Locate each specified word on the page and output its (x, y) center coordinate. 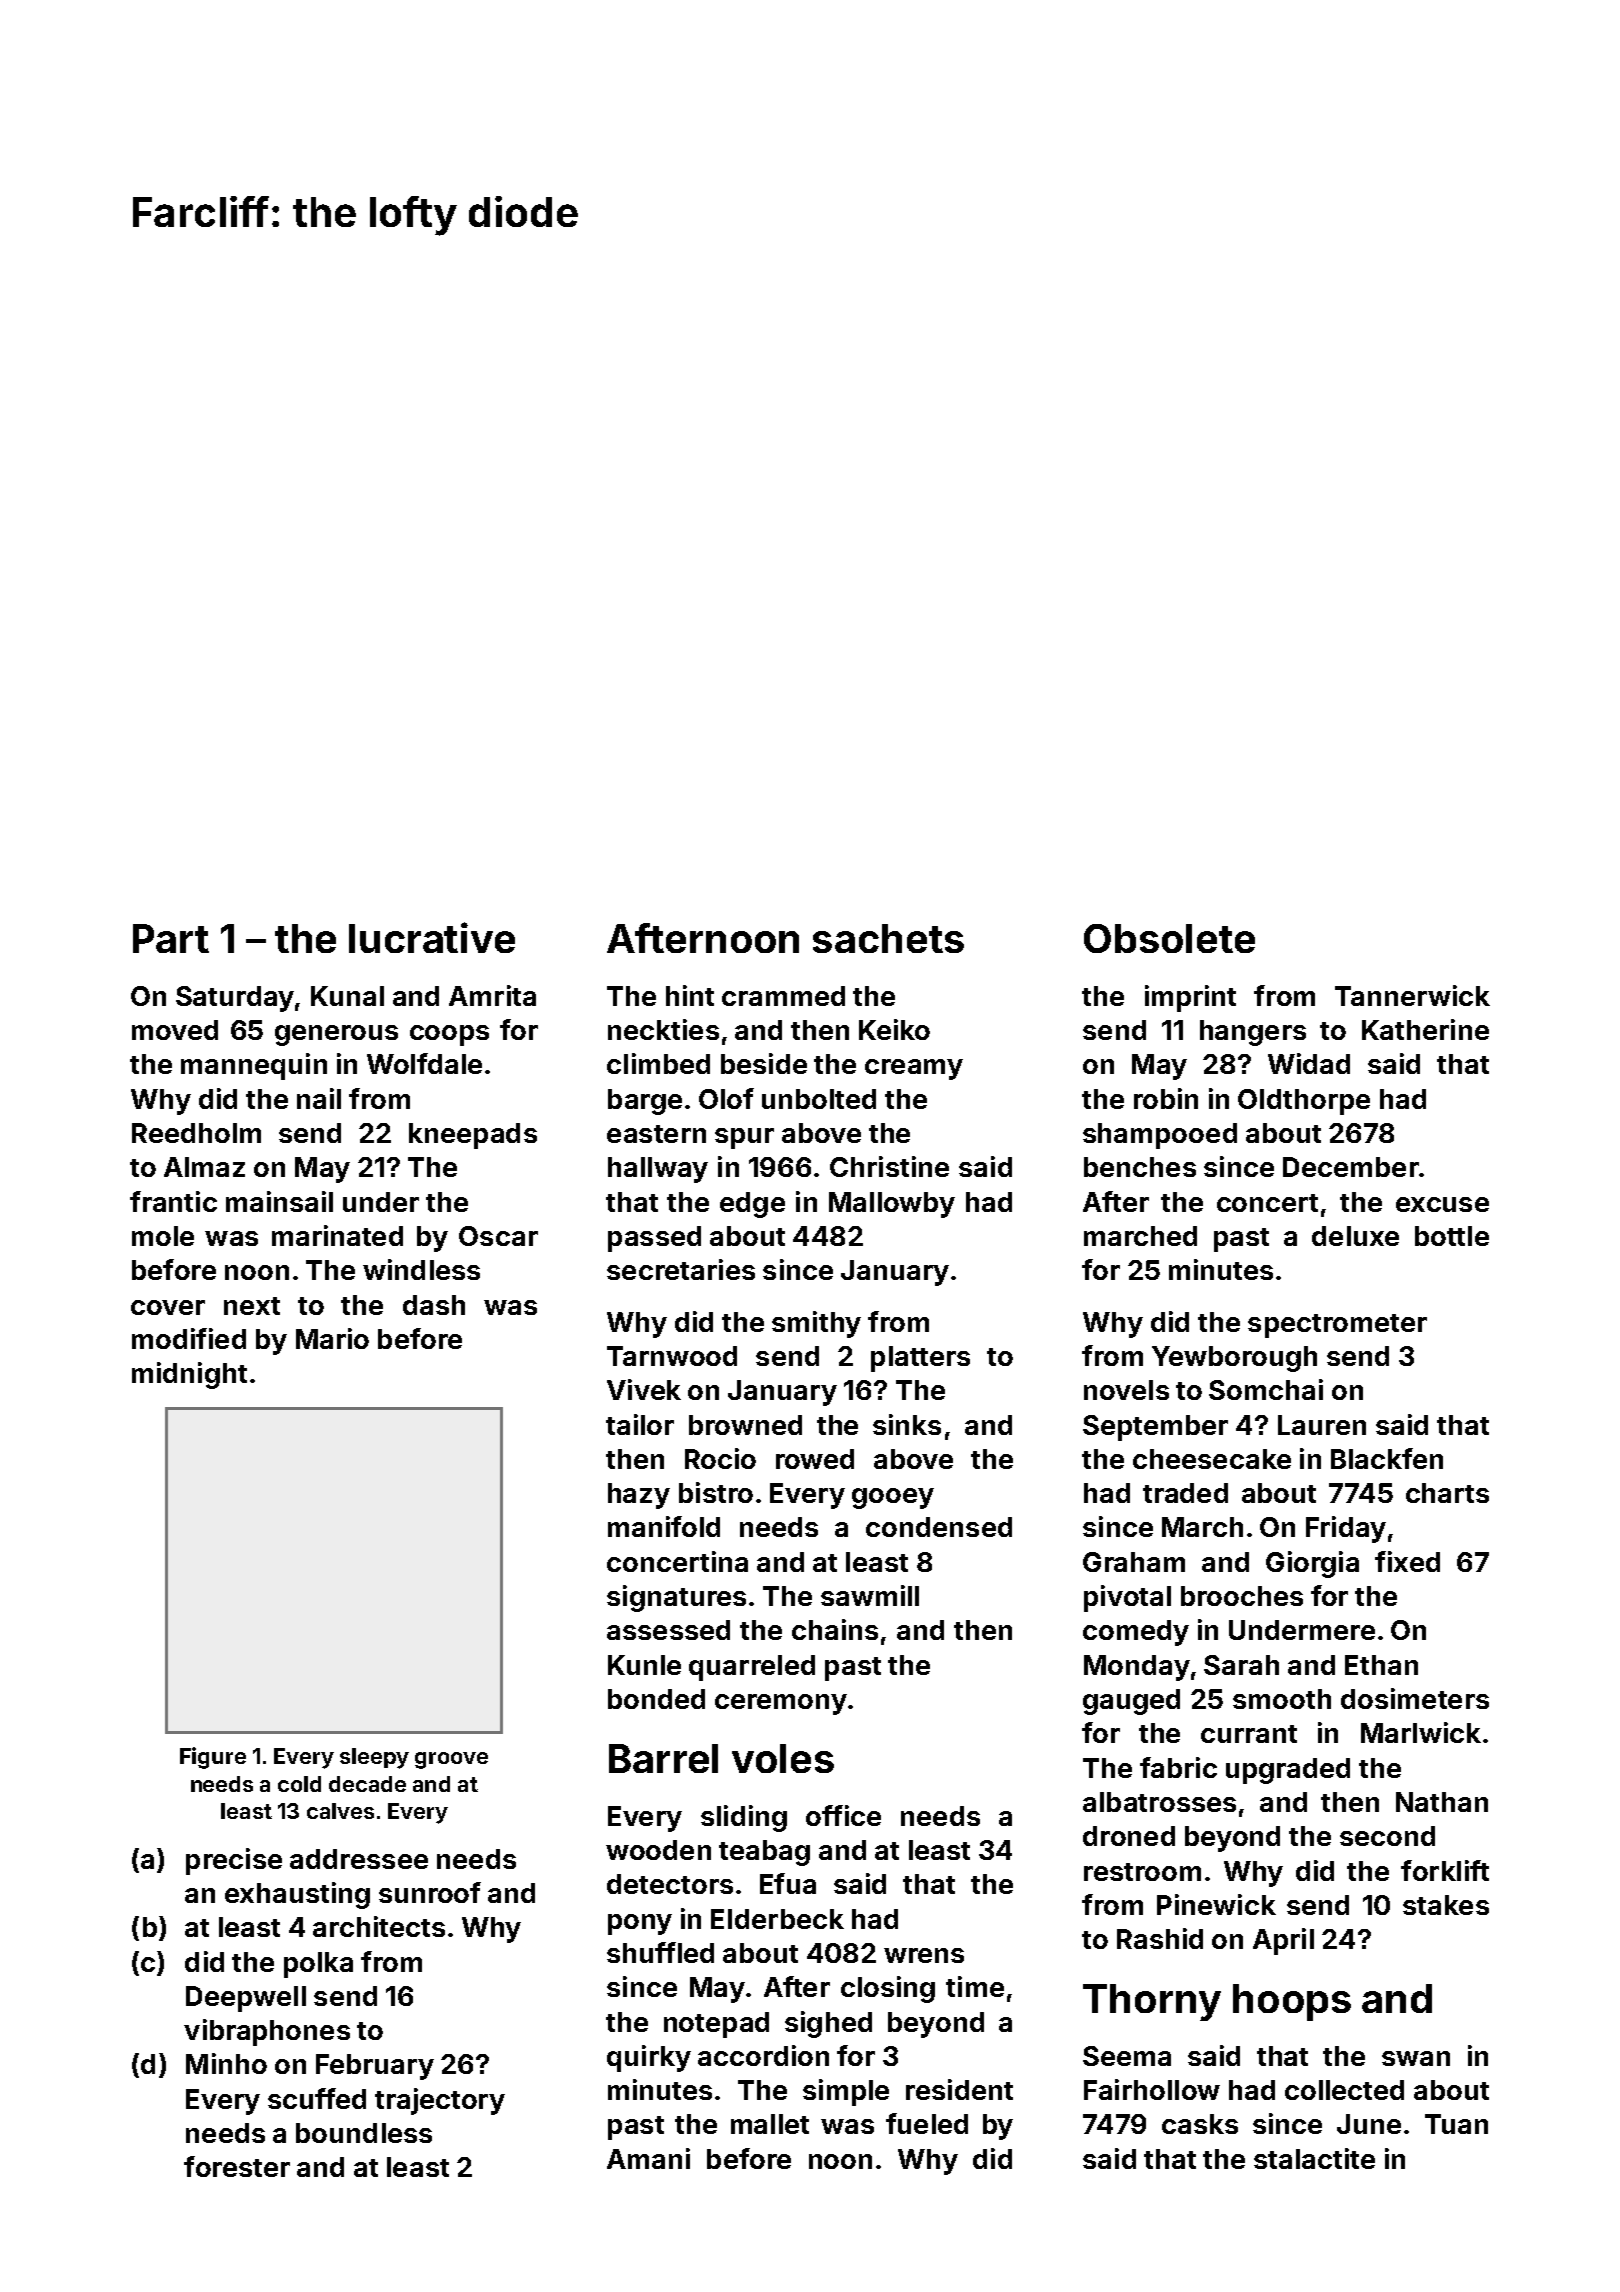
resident (959, 2089)
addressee (359, 1859)
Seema (1127, 2056)
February (375, 2067)
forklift (1445, 1870)
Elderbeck (777, 1919)
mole (163, 1236)
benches (1140, 1167)
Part (171, 938)
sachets (888, 938)
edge (752, 1205)
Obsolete (1169, 938)
